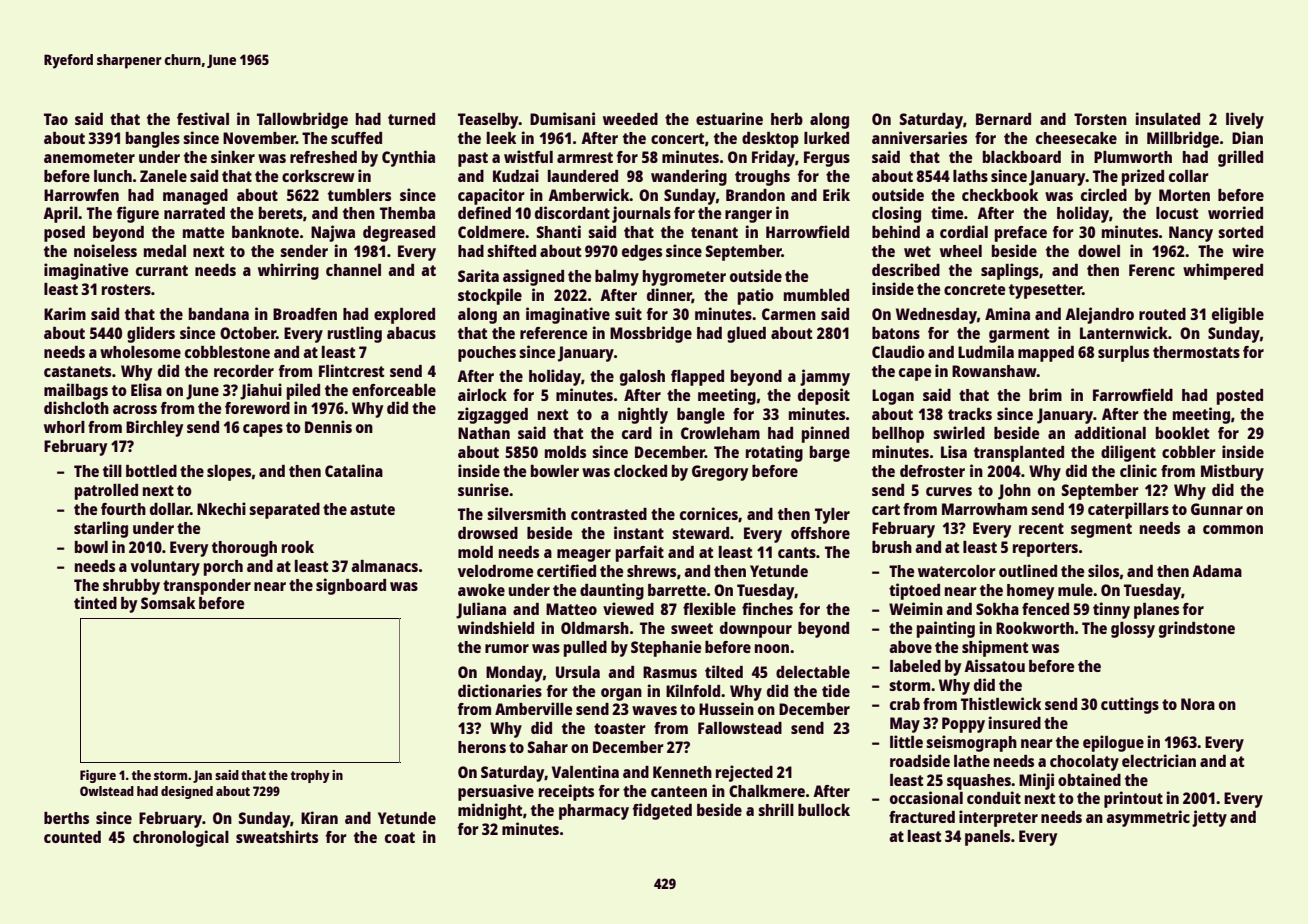 The image size is (1308, 924). I want to click on castanets, so click(77, 371).
